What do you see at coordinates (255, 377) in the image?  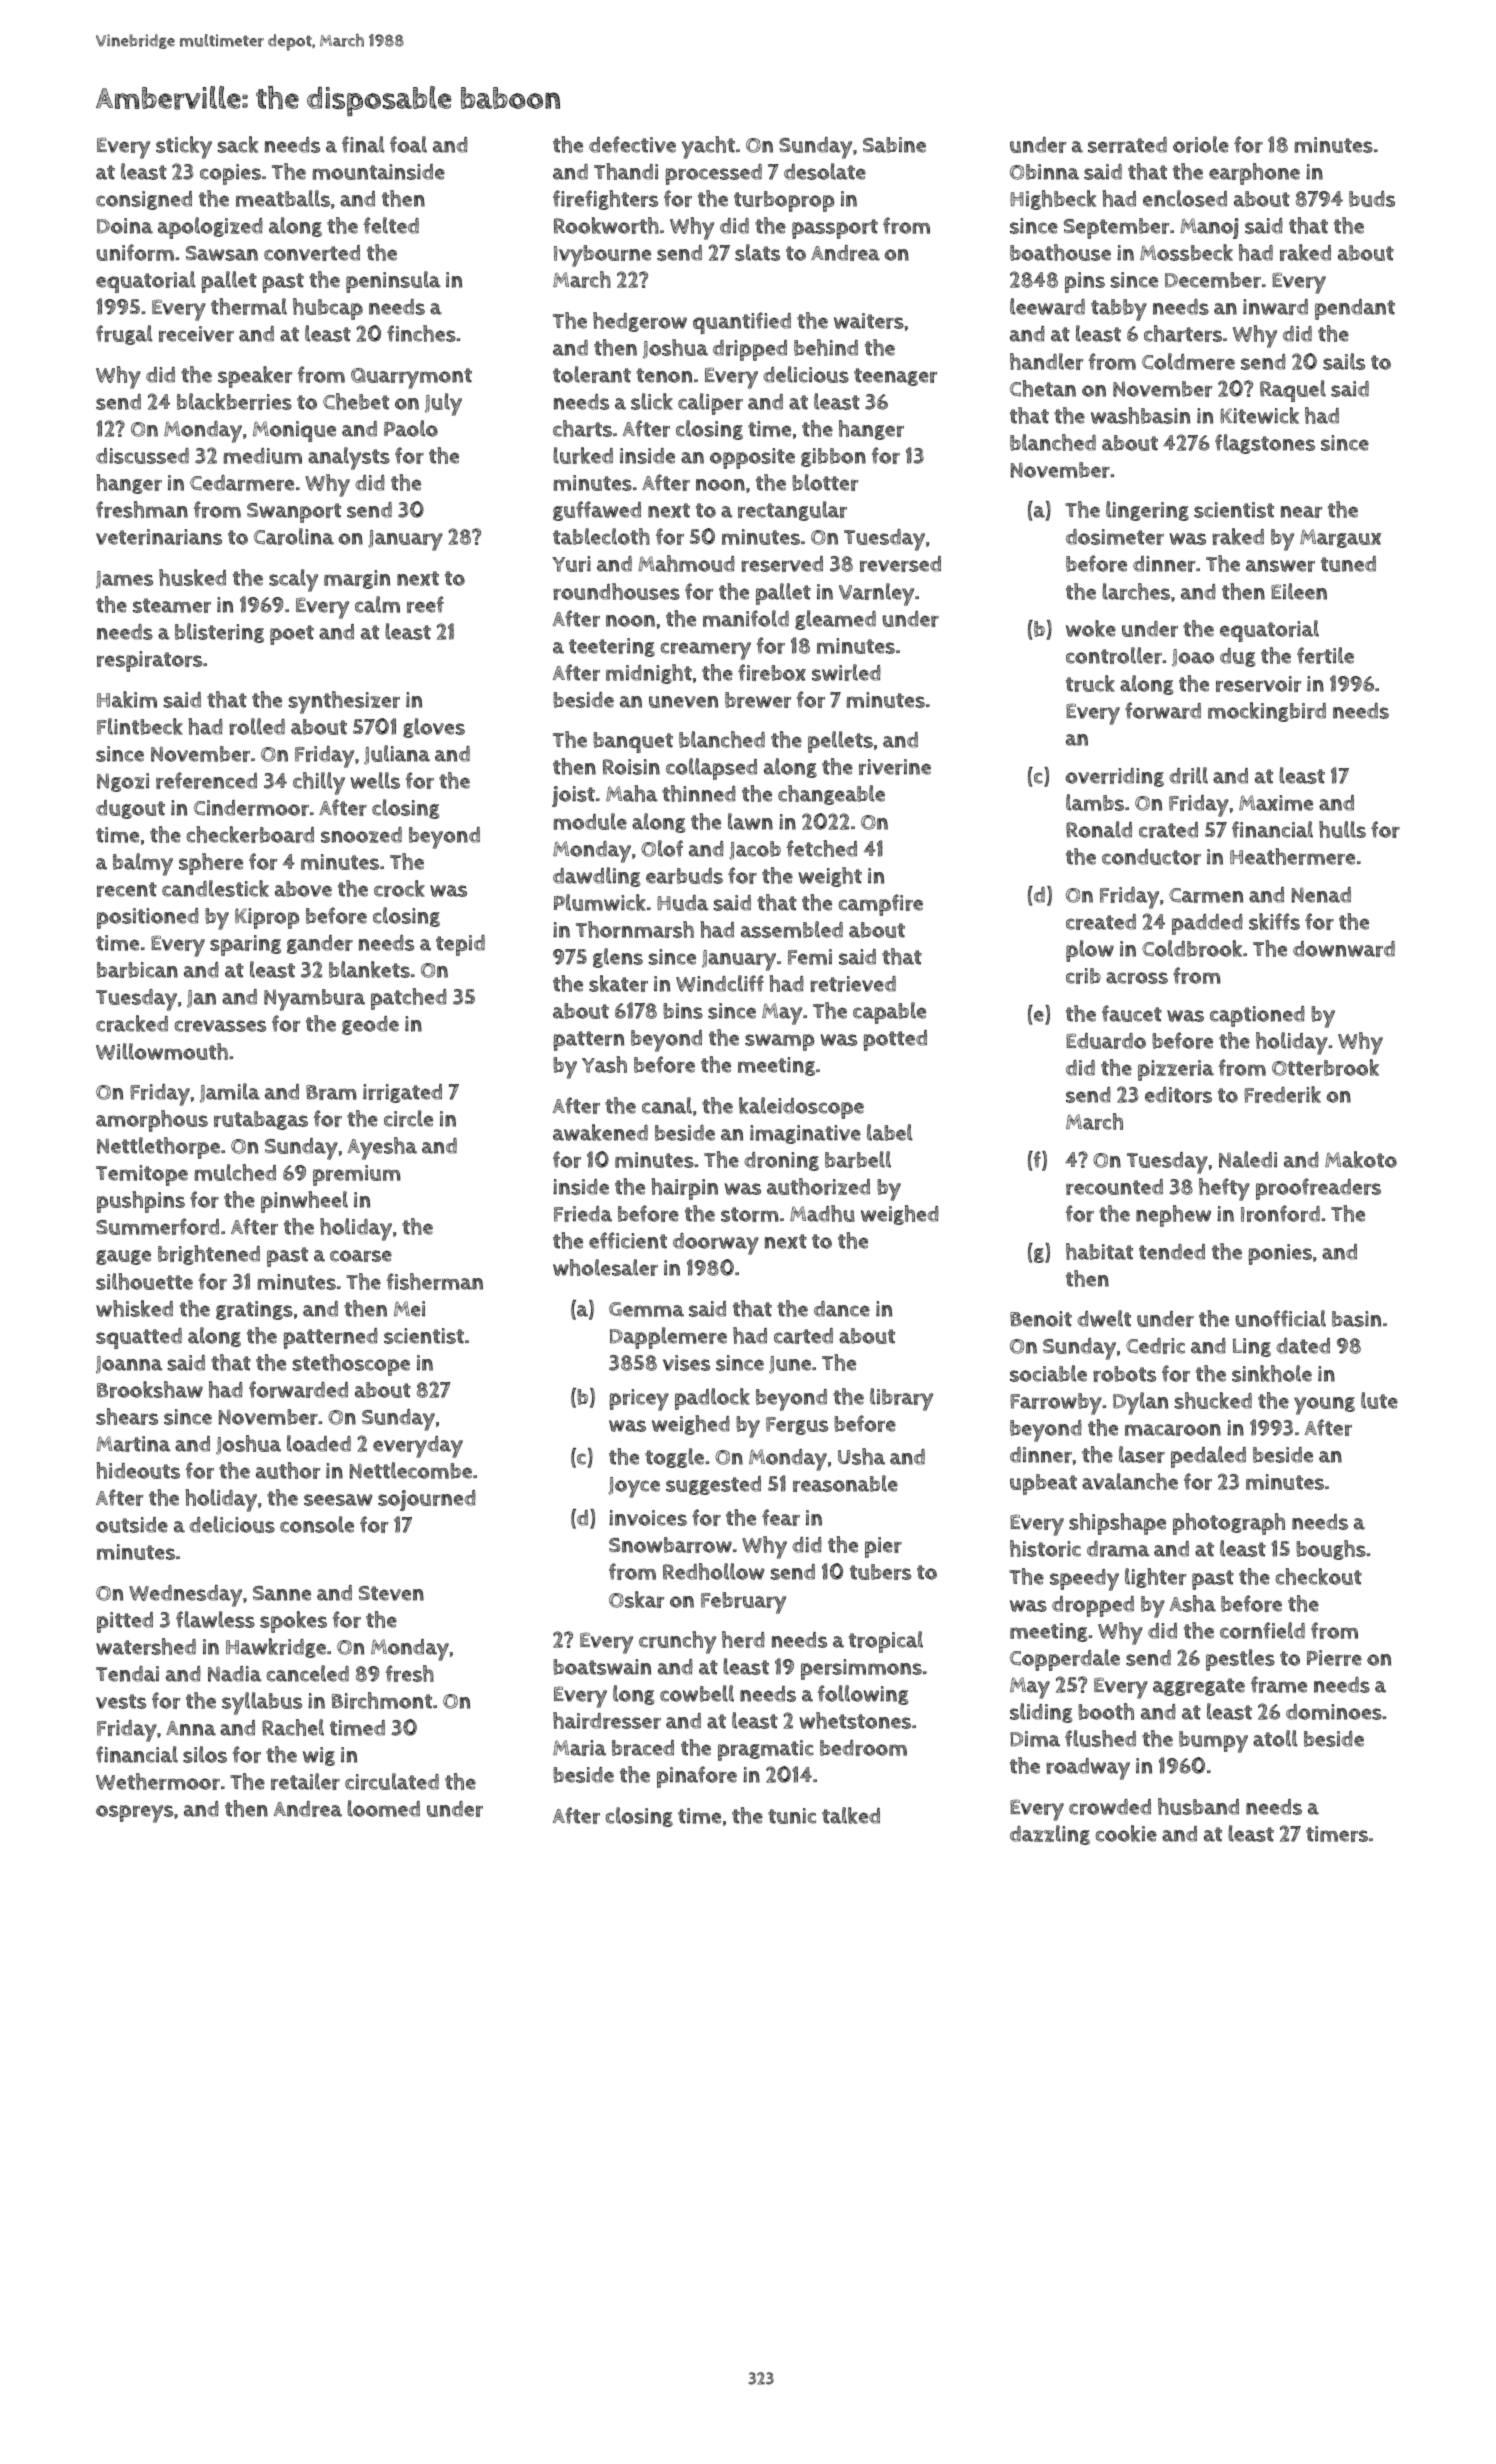 I see `speaker` at bounding box center [255, 377].
